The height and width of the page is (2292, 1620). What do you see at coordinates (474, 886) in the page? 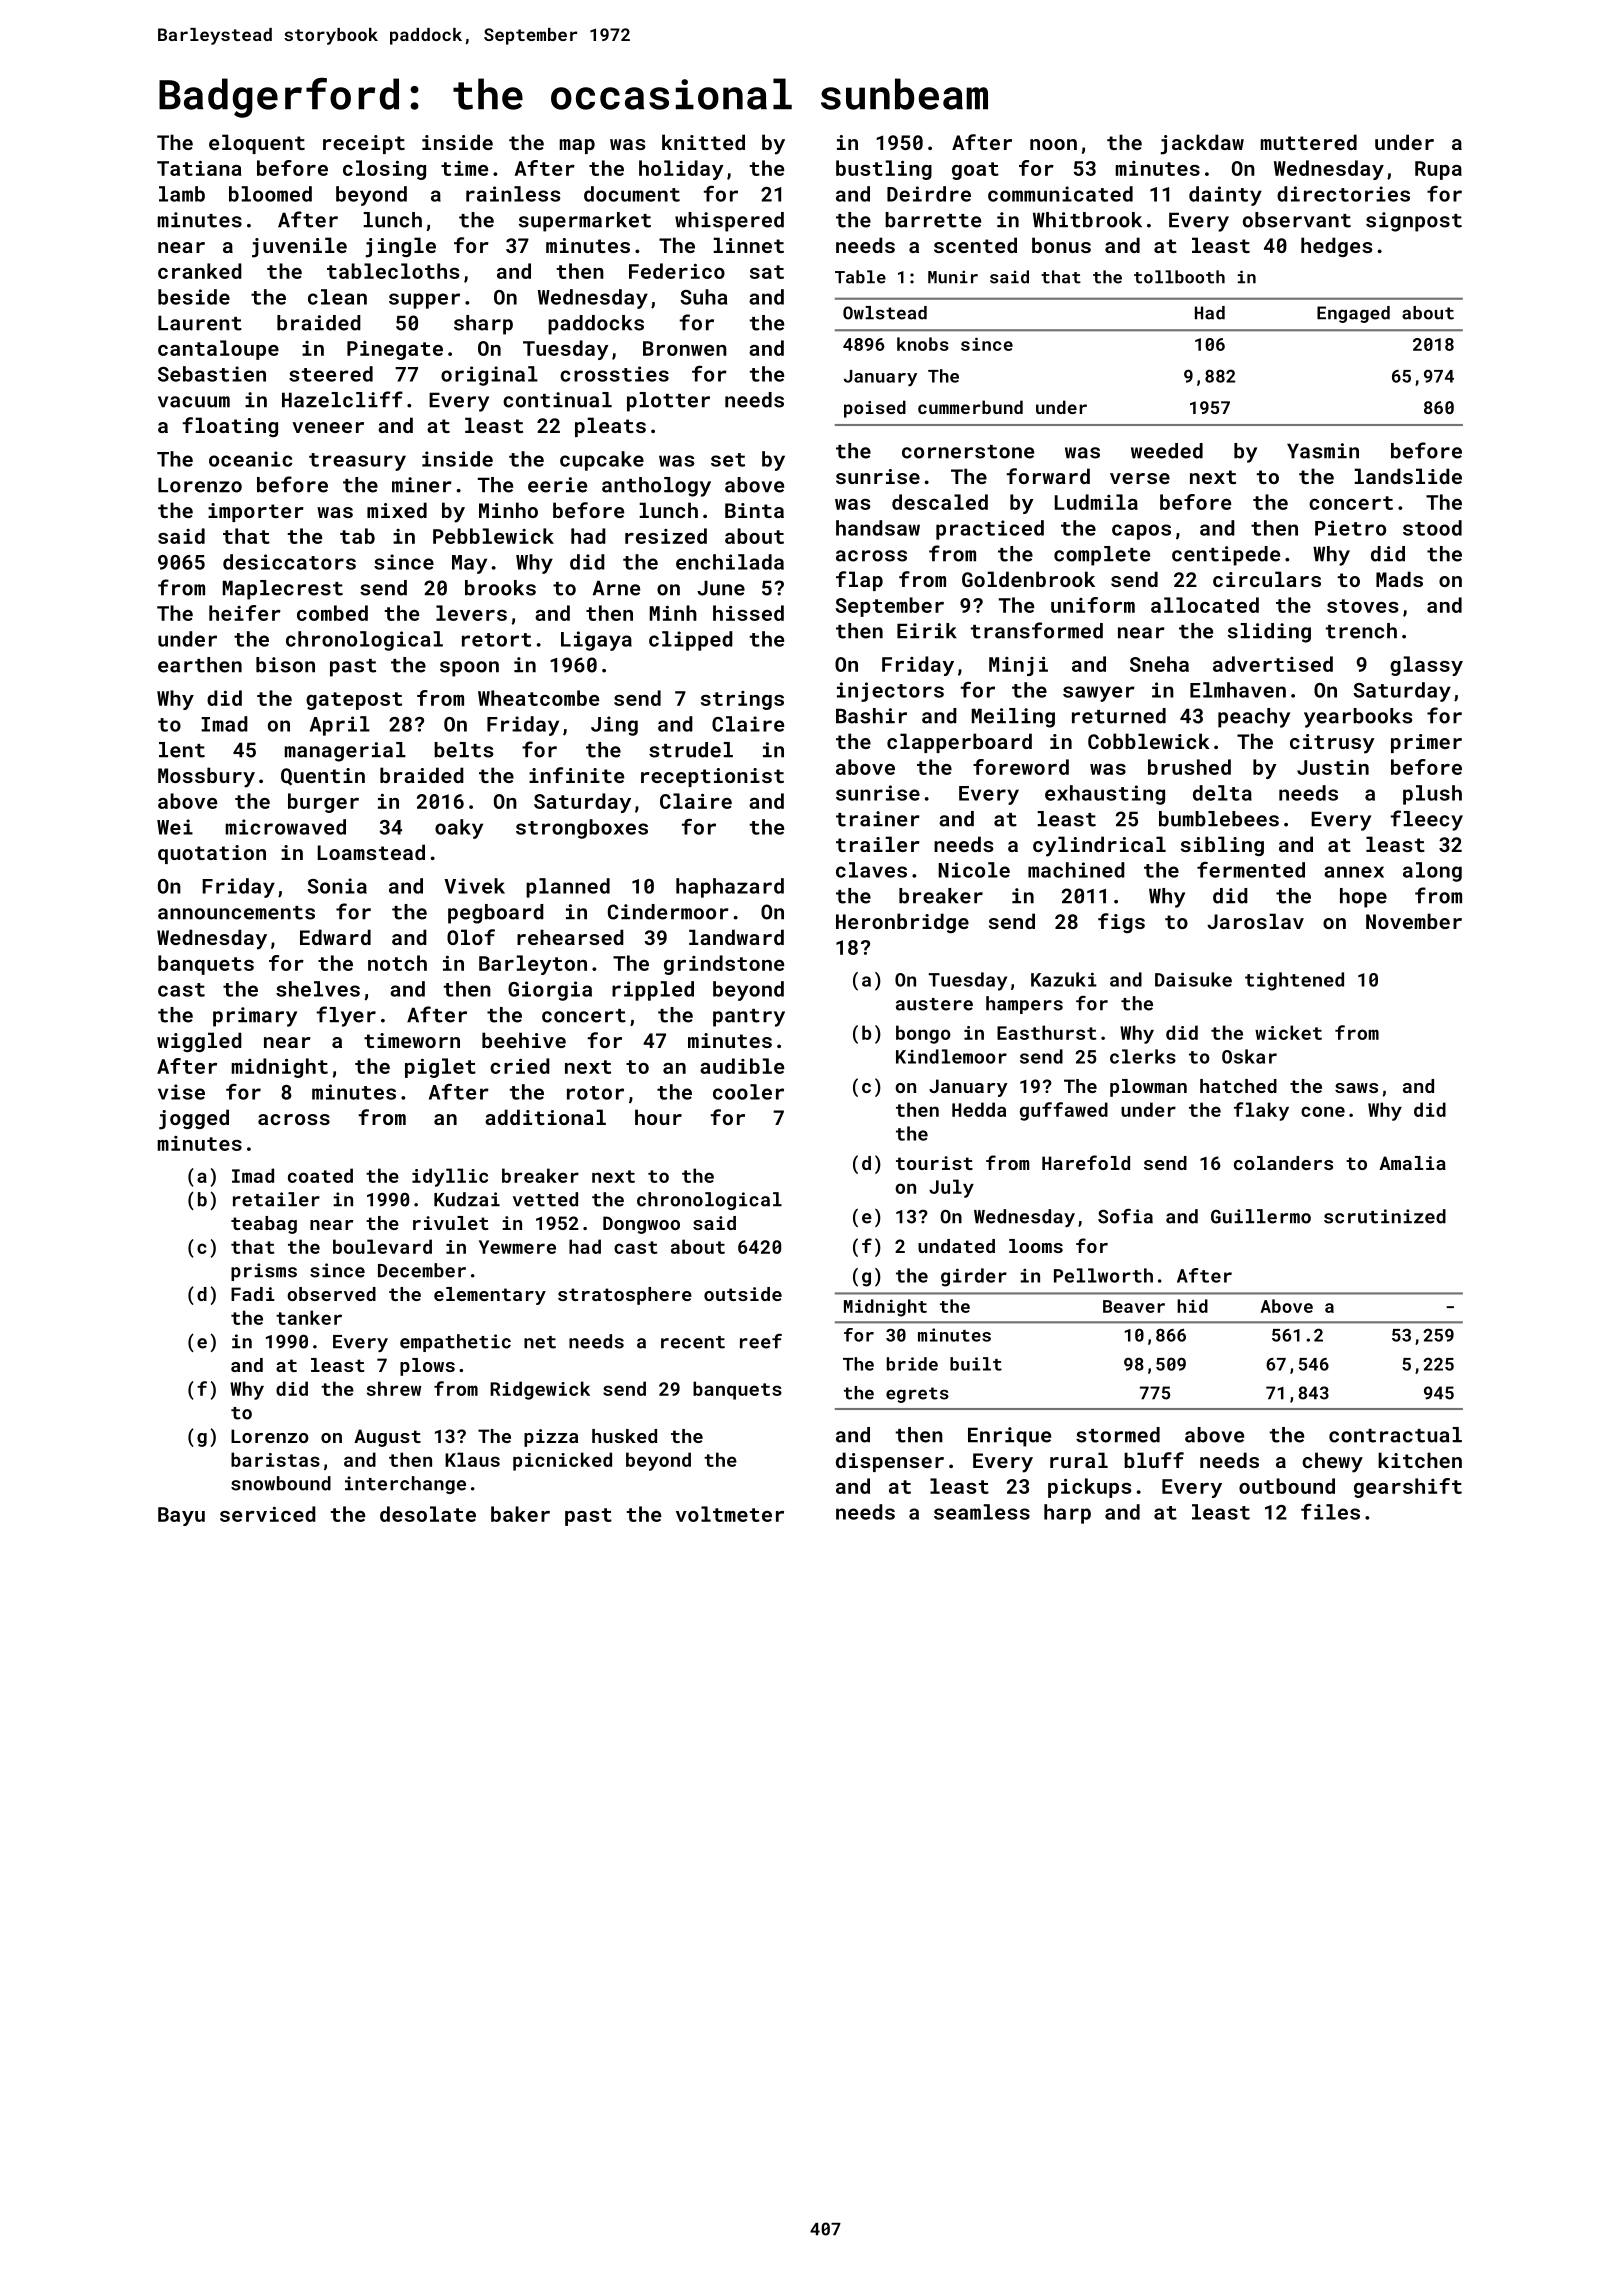
I see `Vivek` at bounding box center [474, 886].
